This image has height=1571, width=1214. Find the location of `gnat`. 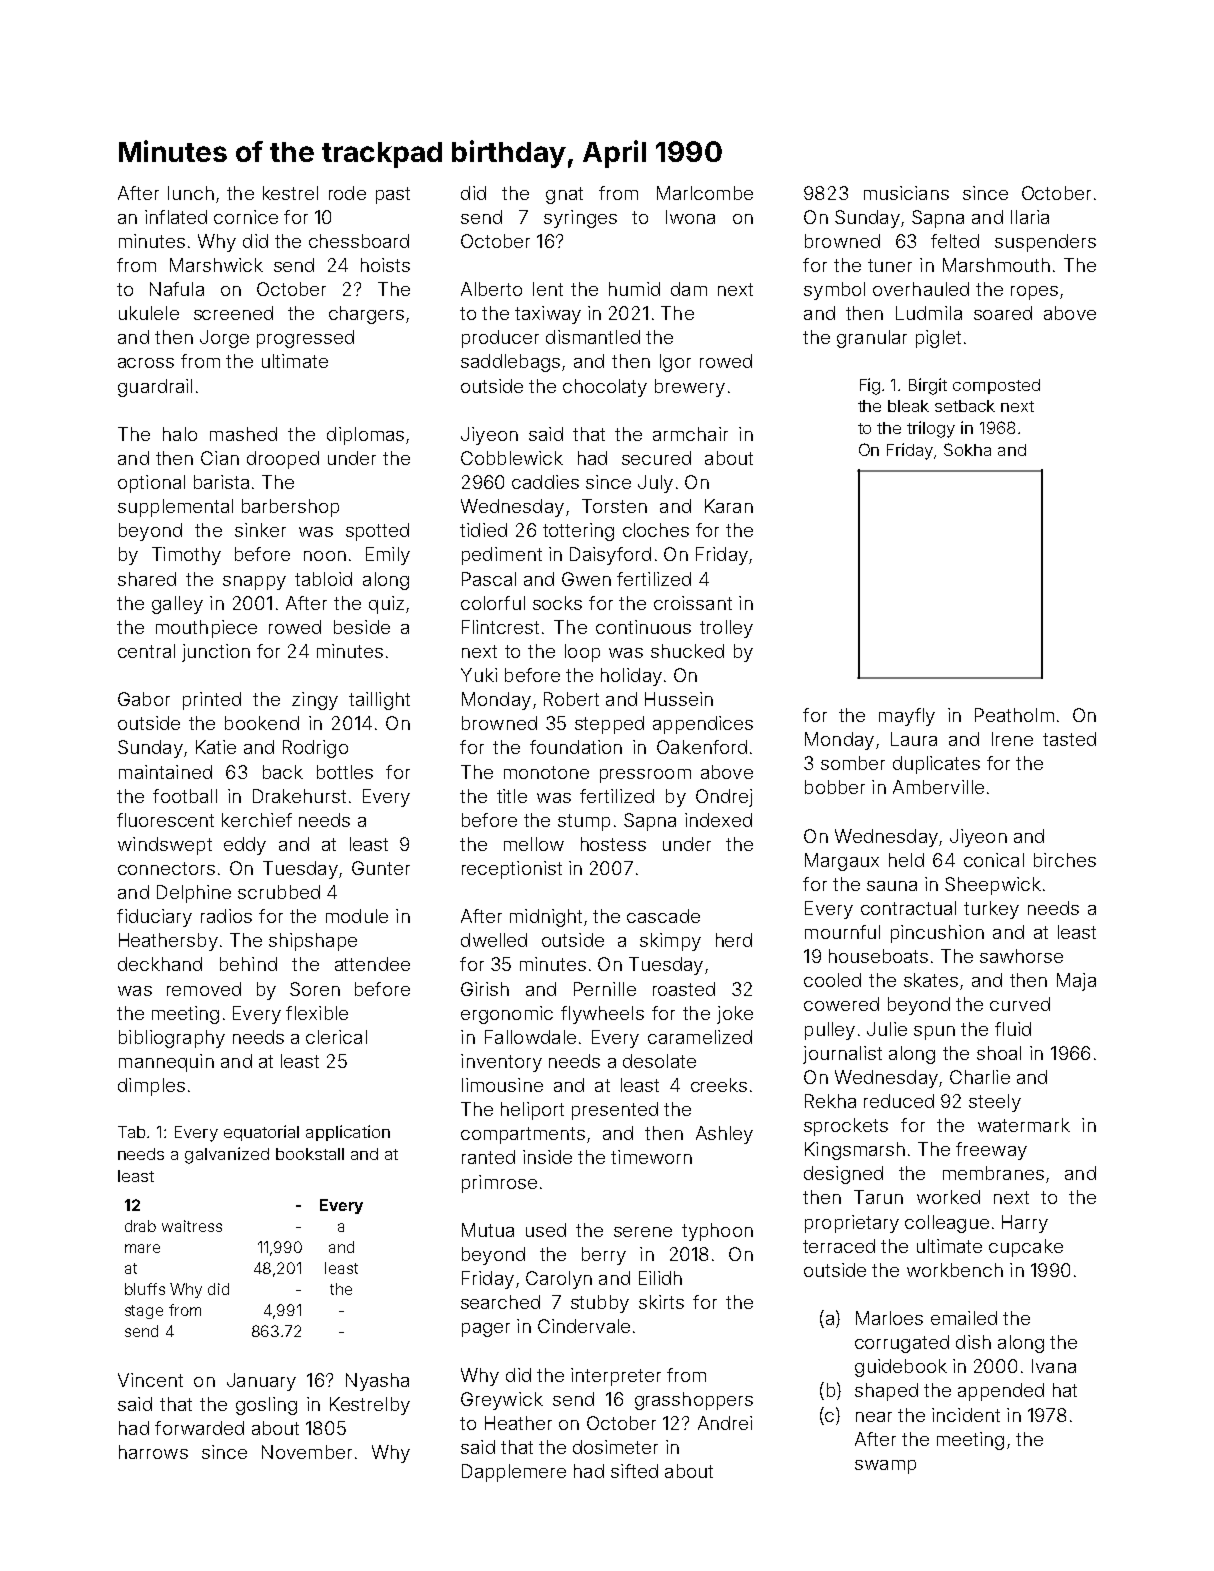

gnat is located at coordinates (564, 195).
